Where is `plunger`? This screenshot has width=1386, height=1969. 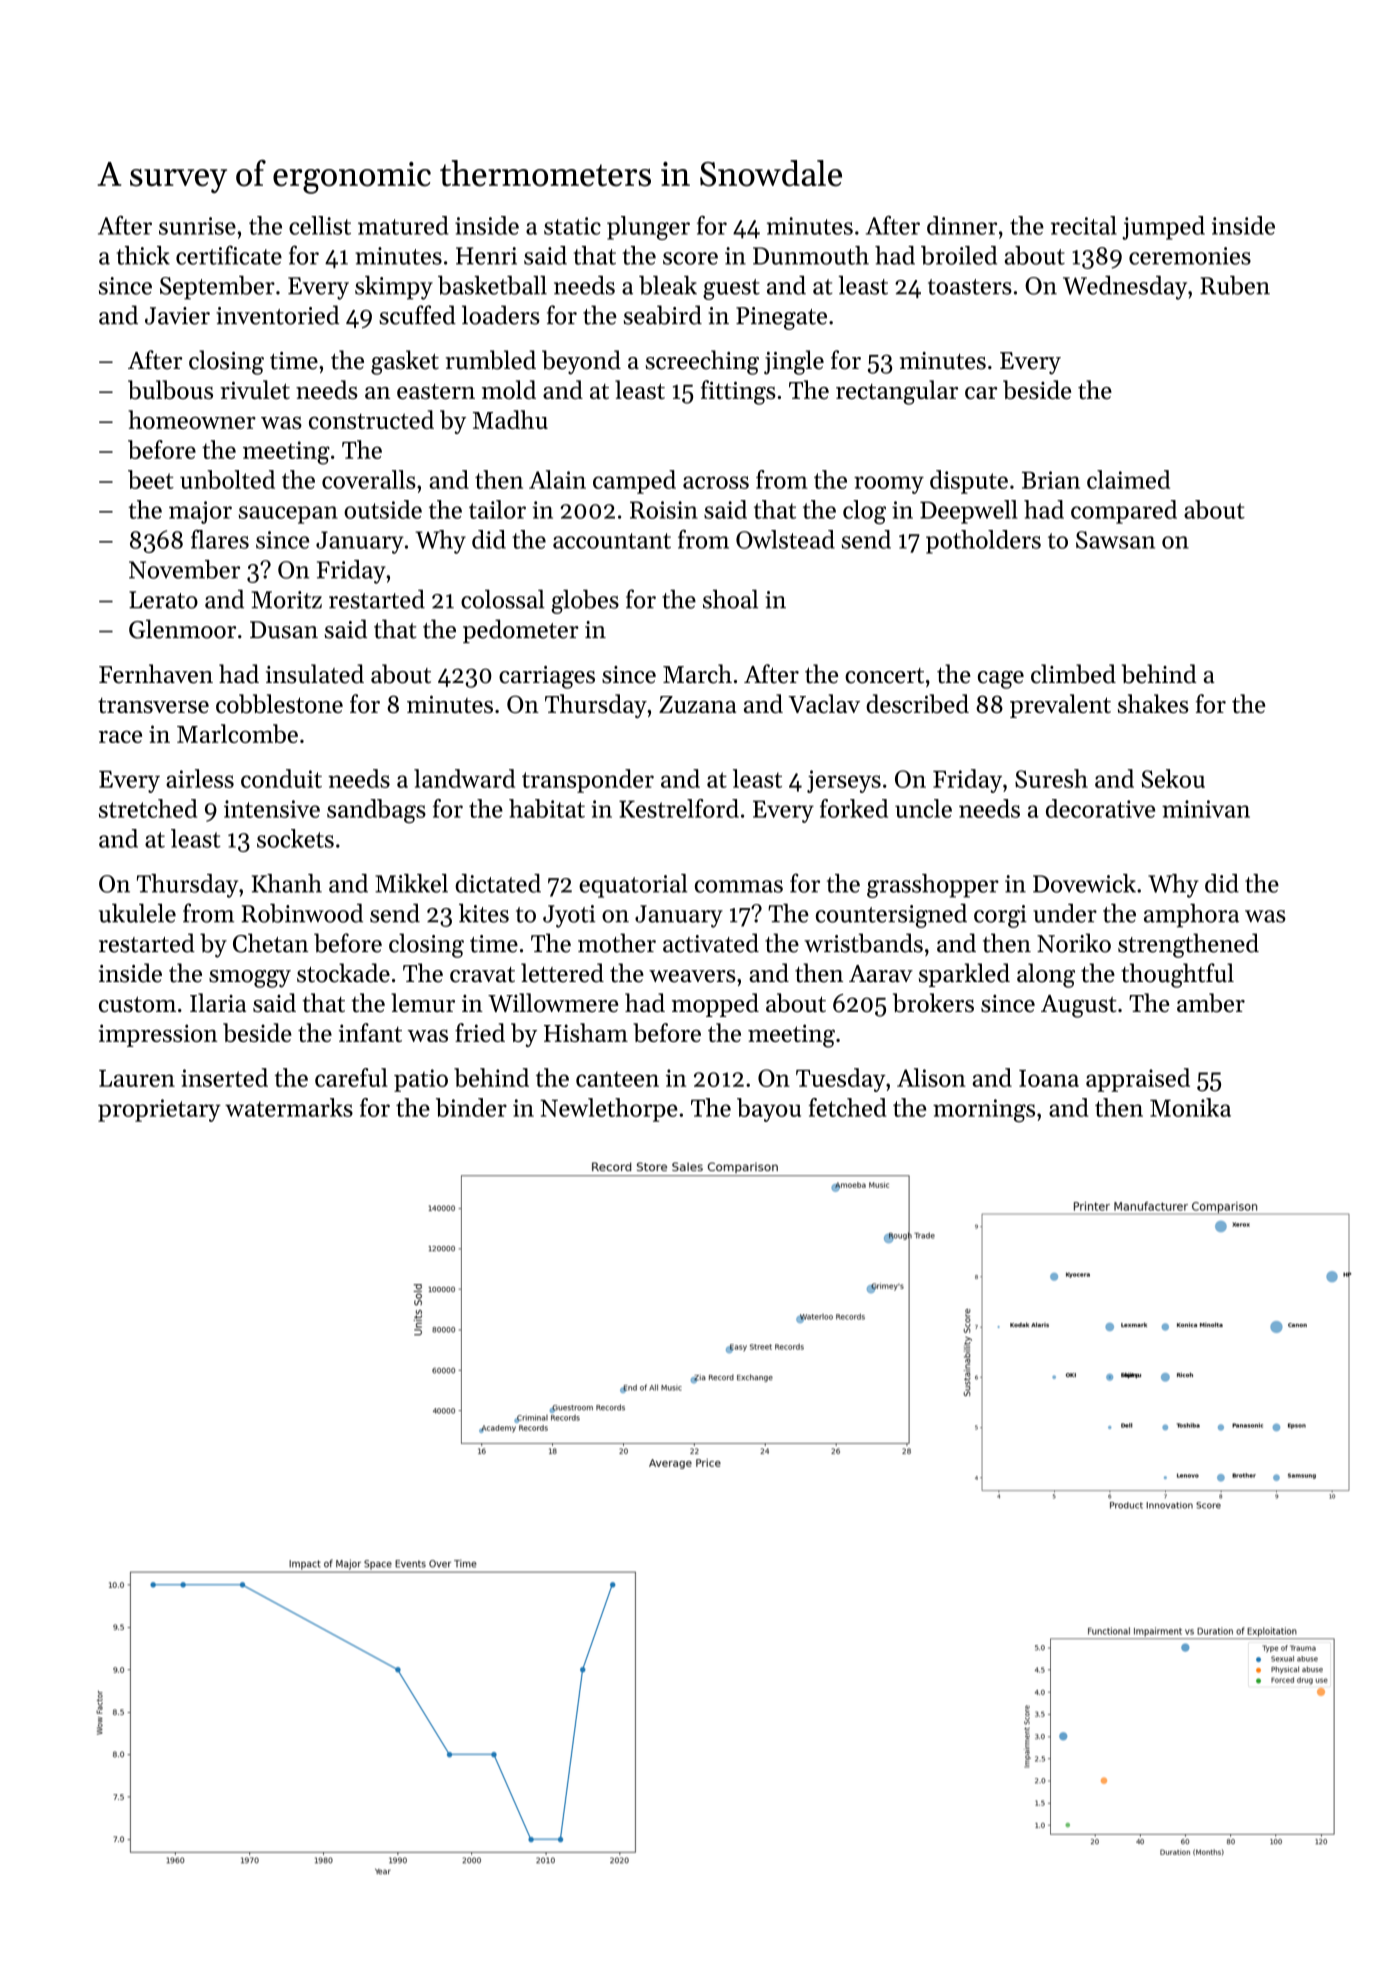 plunger is located at coordinates (648, 228).
